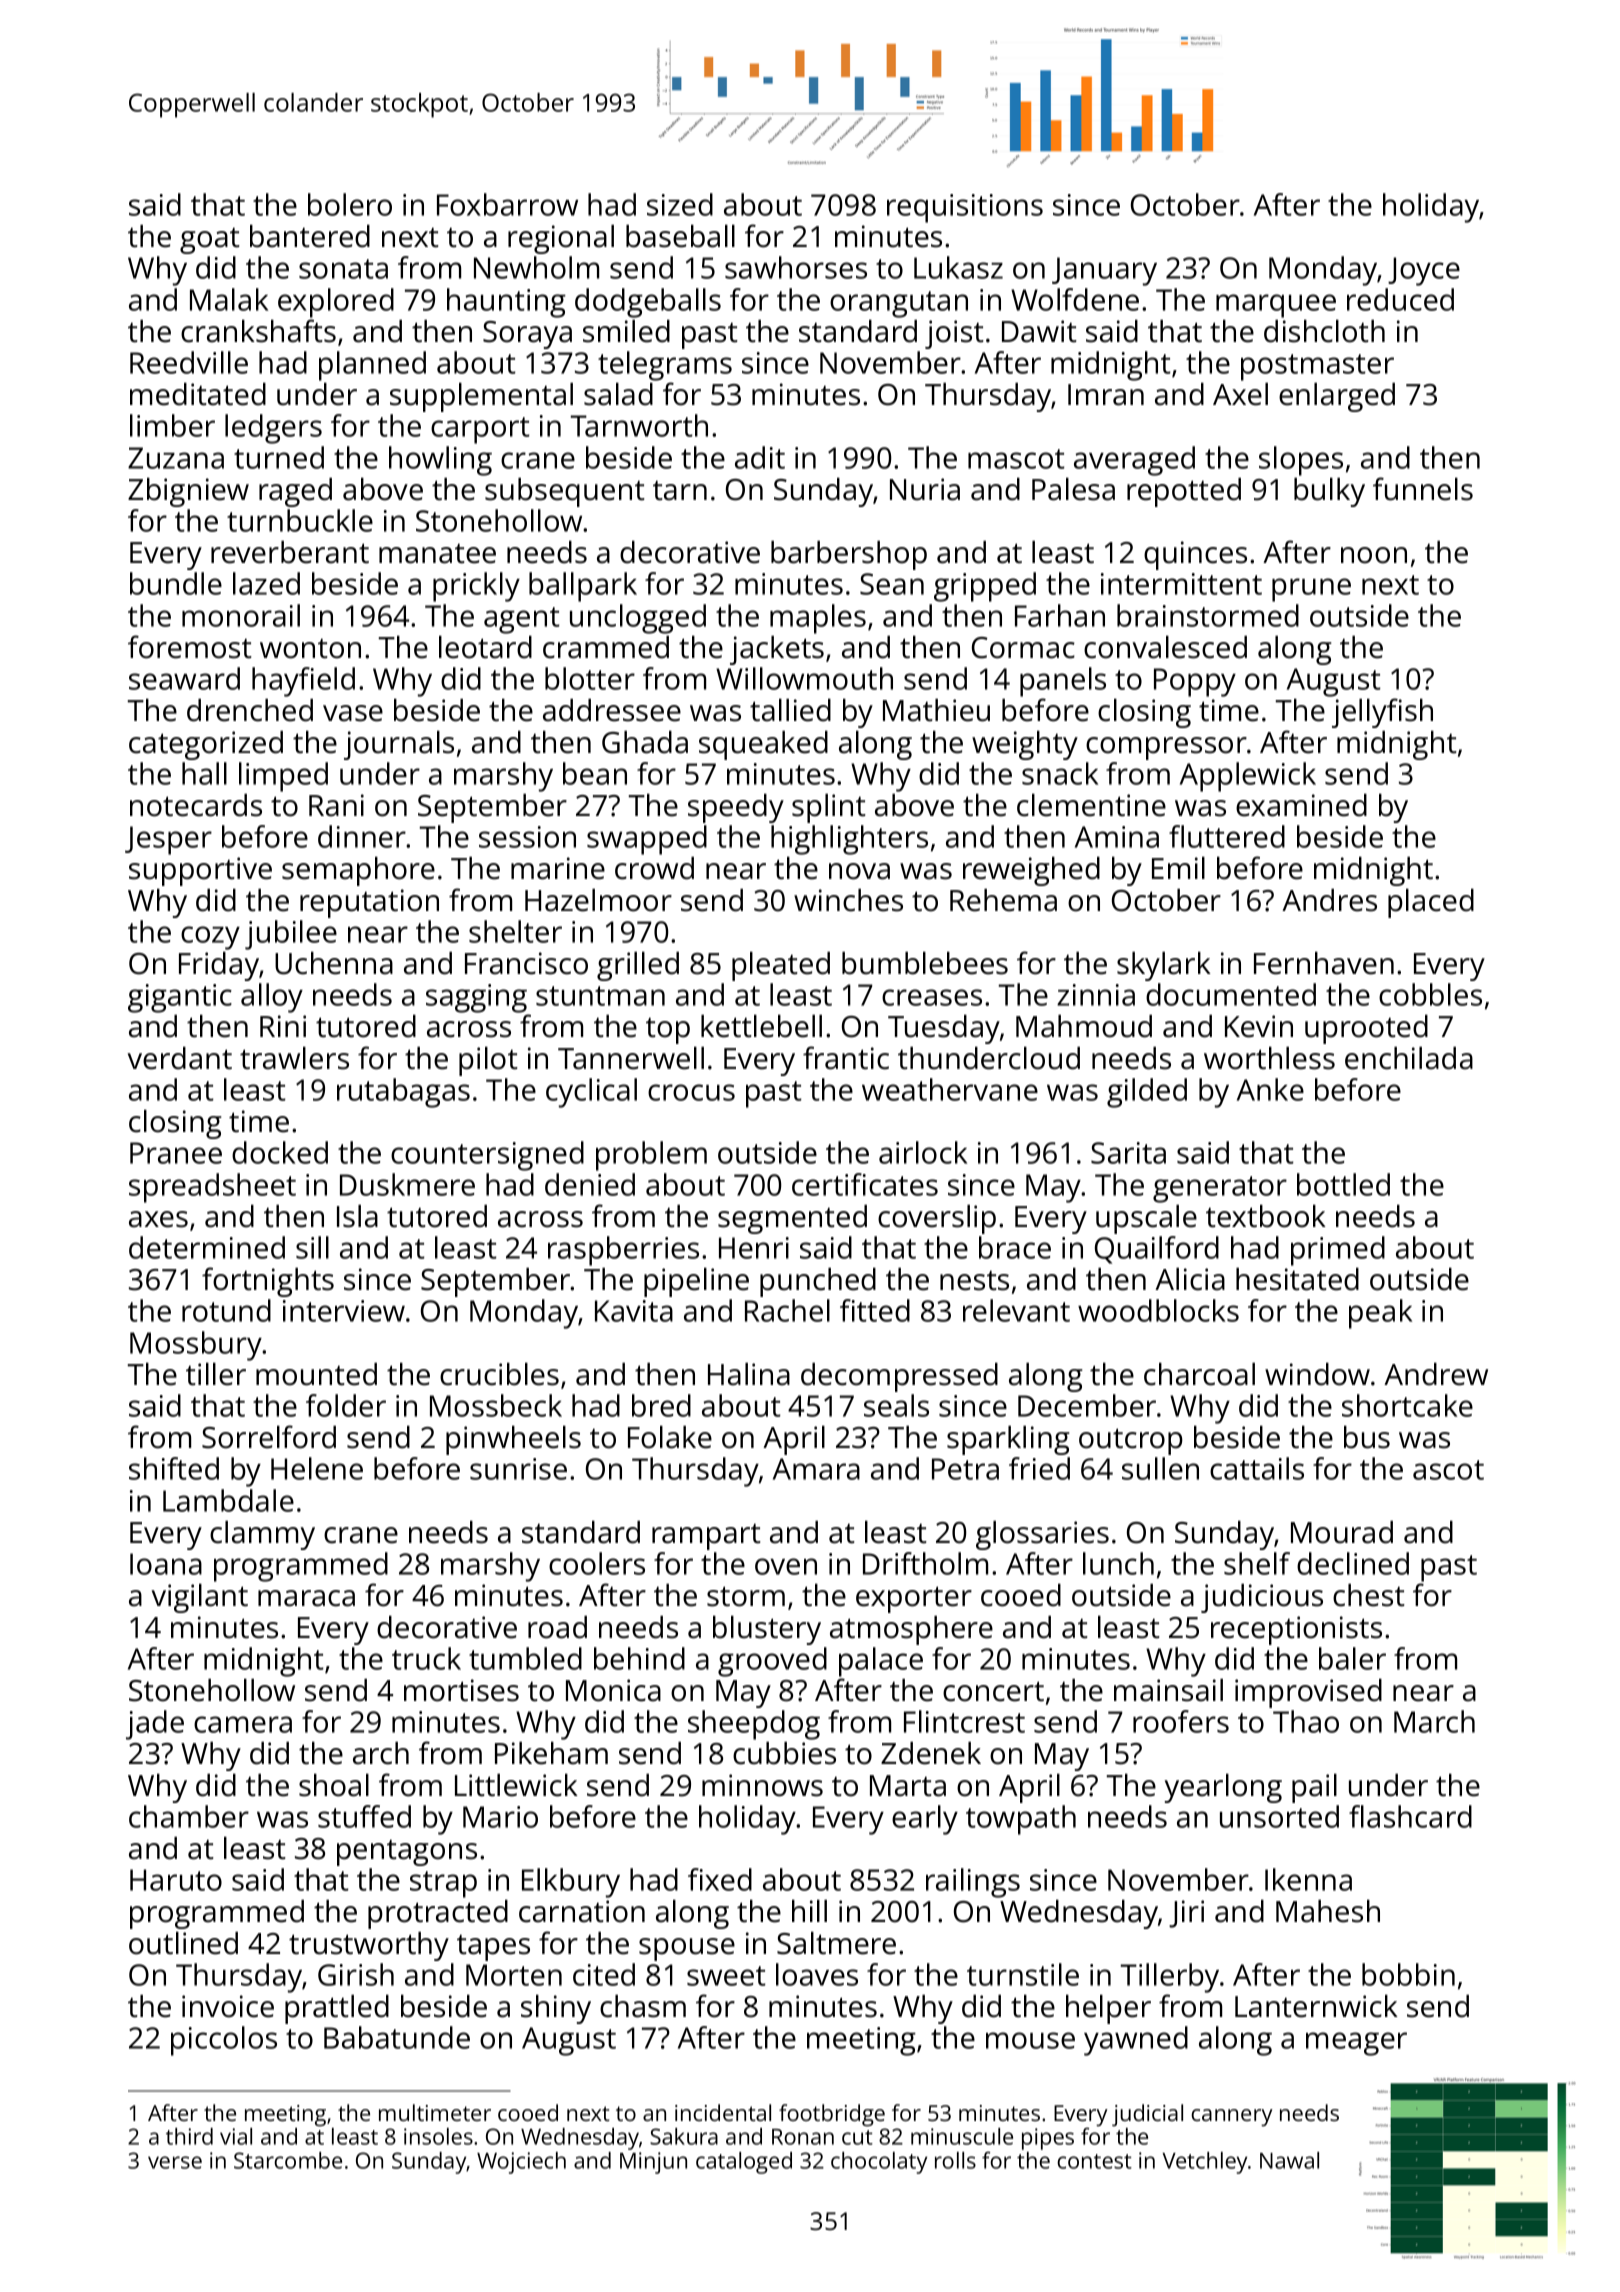  What do you see at coordinates (176, 1880) in the page?
I see `Haruto` at bounding box center [176, 1880].
